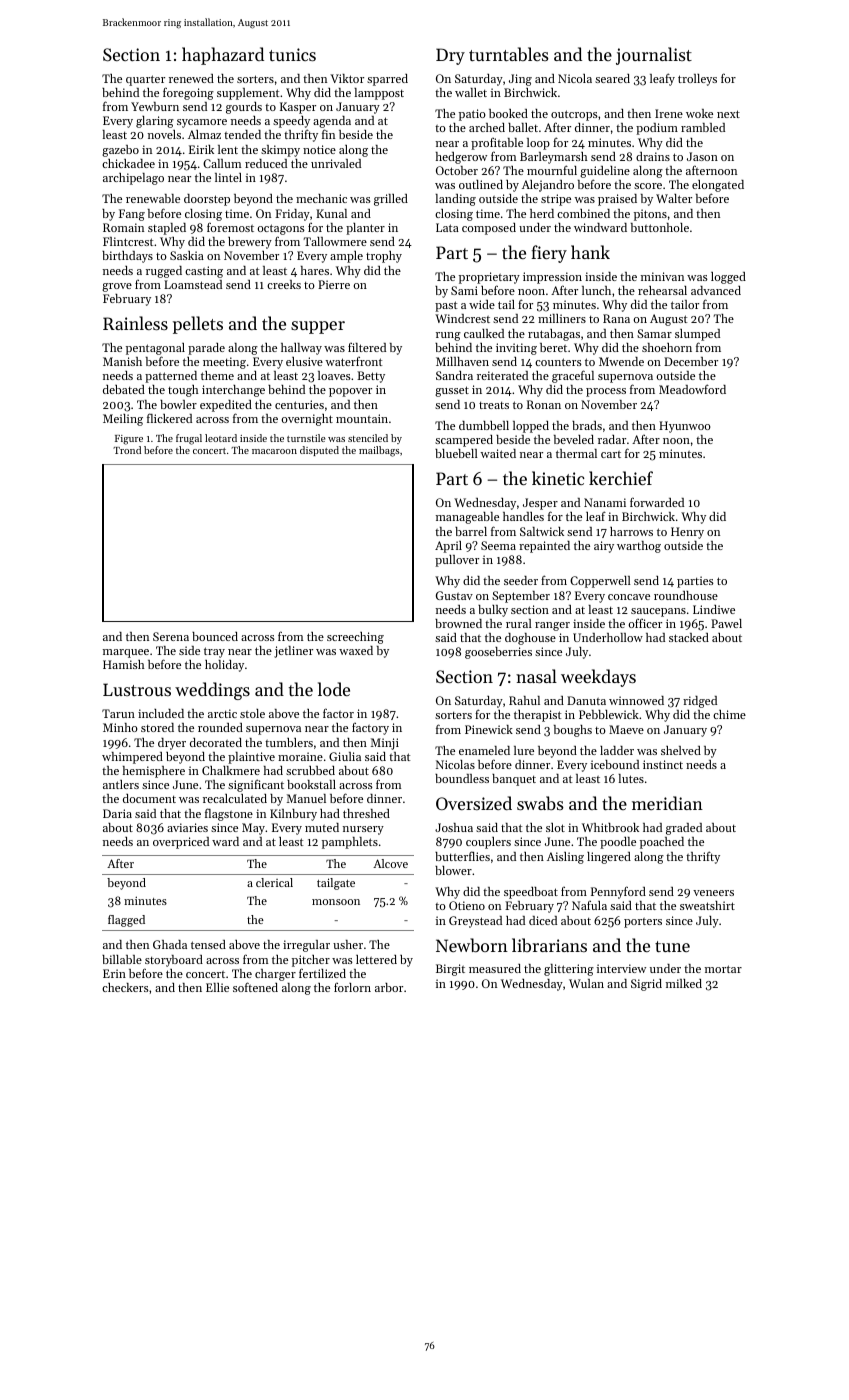  I want to click on Daria, so click(117, 813).
